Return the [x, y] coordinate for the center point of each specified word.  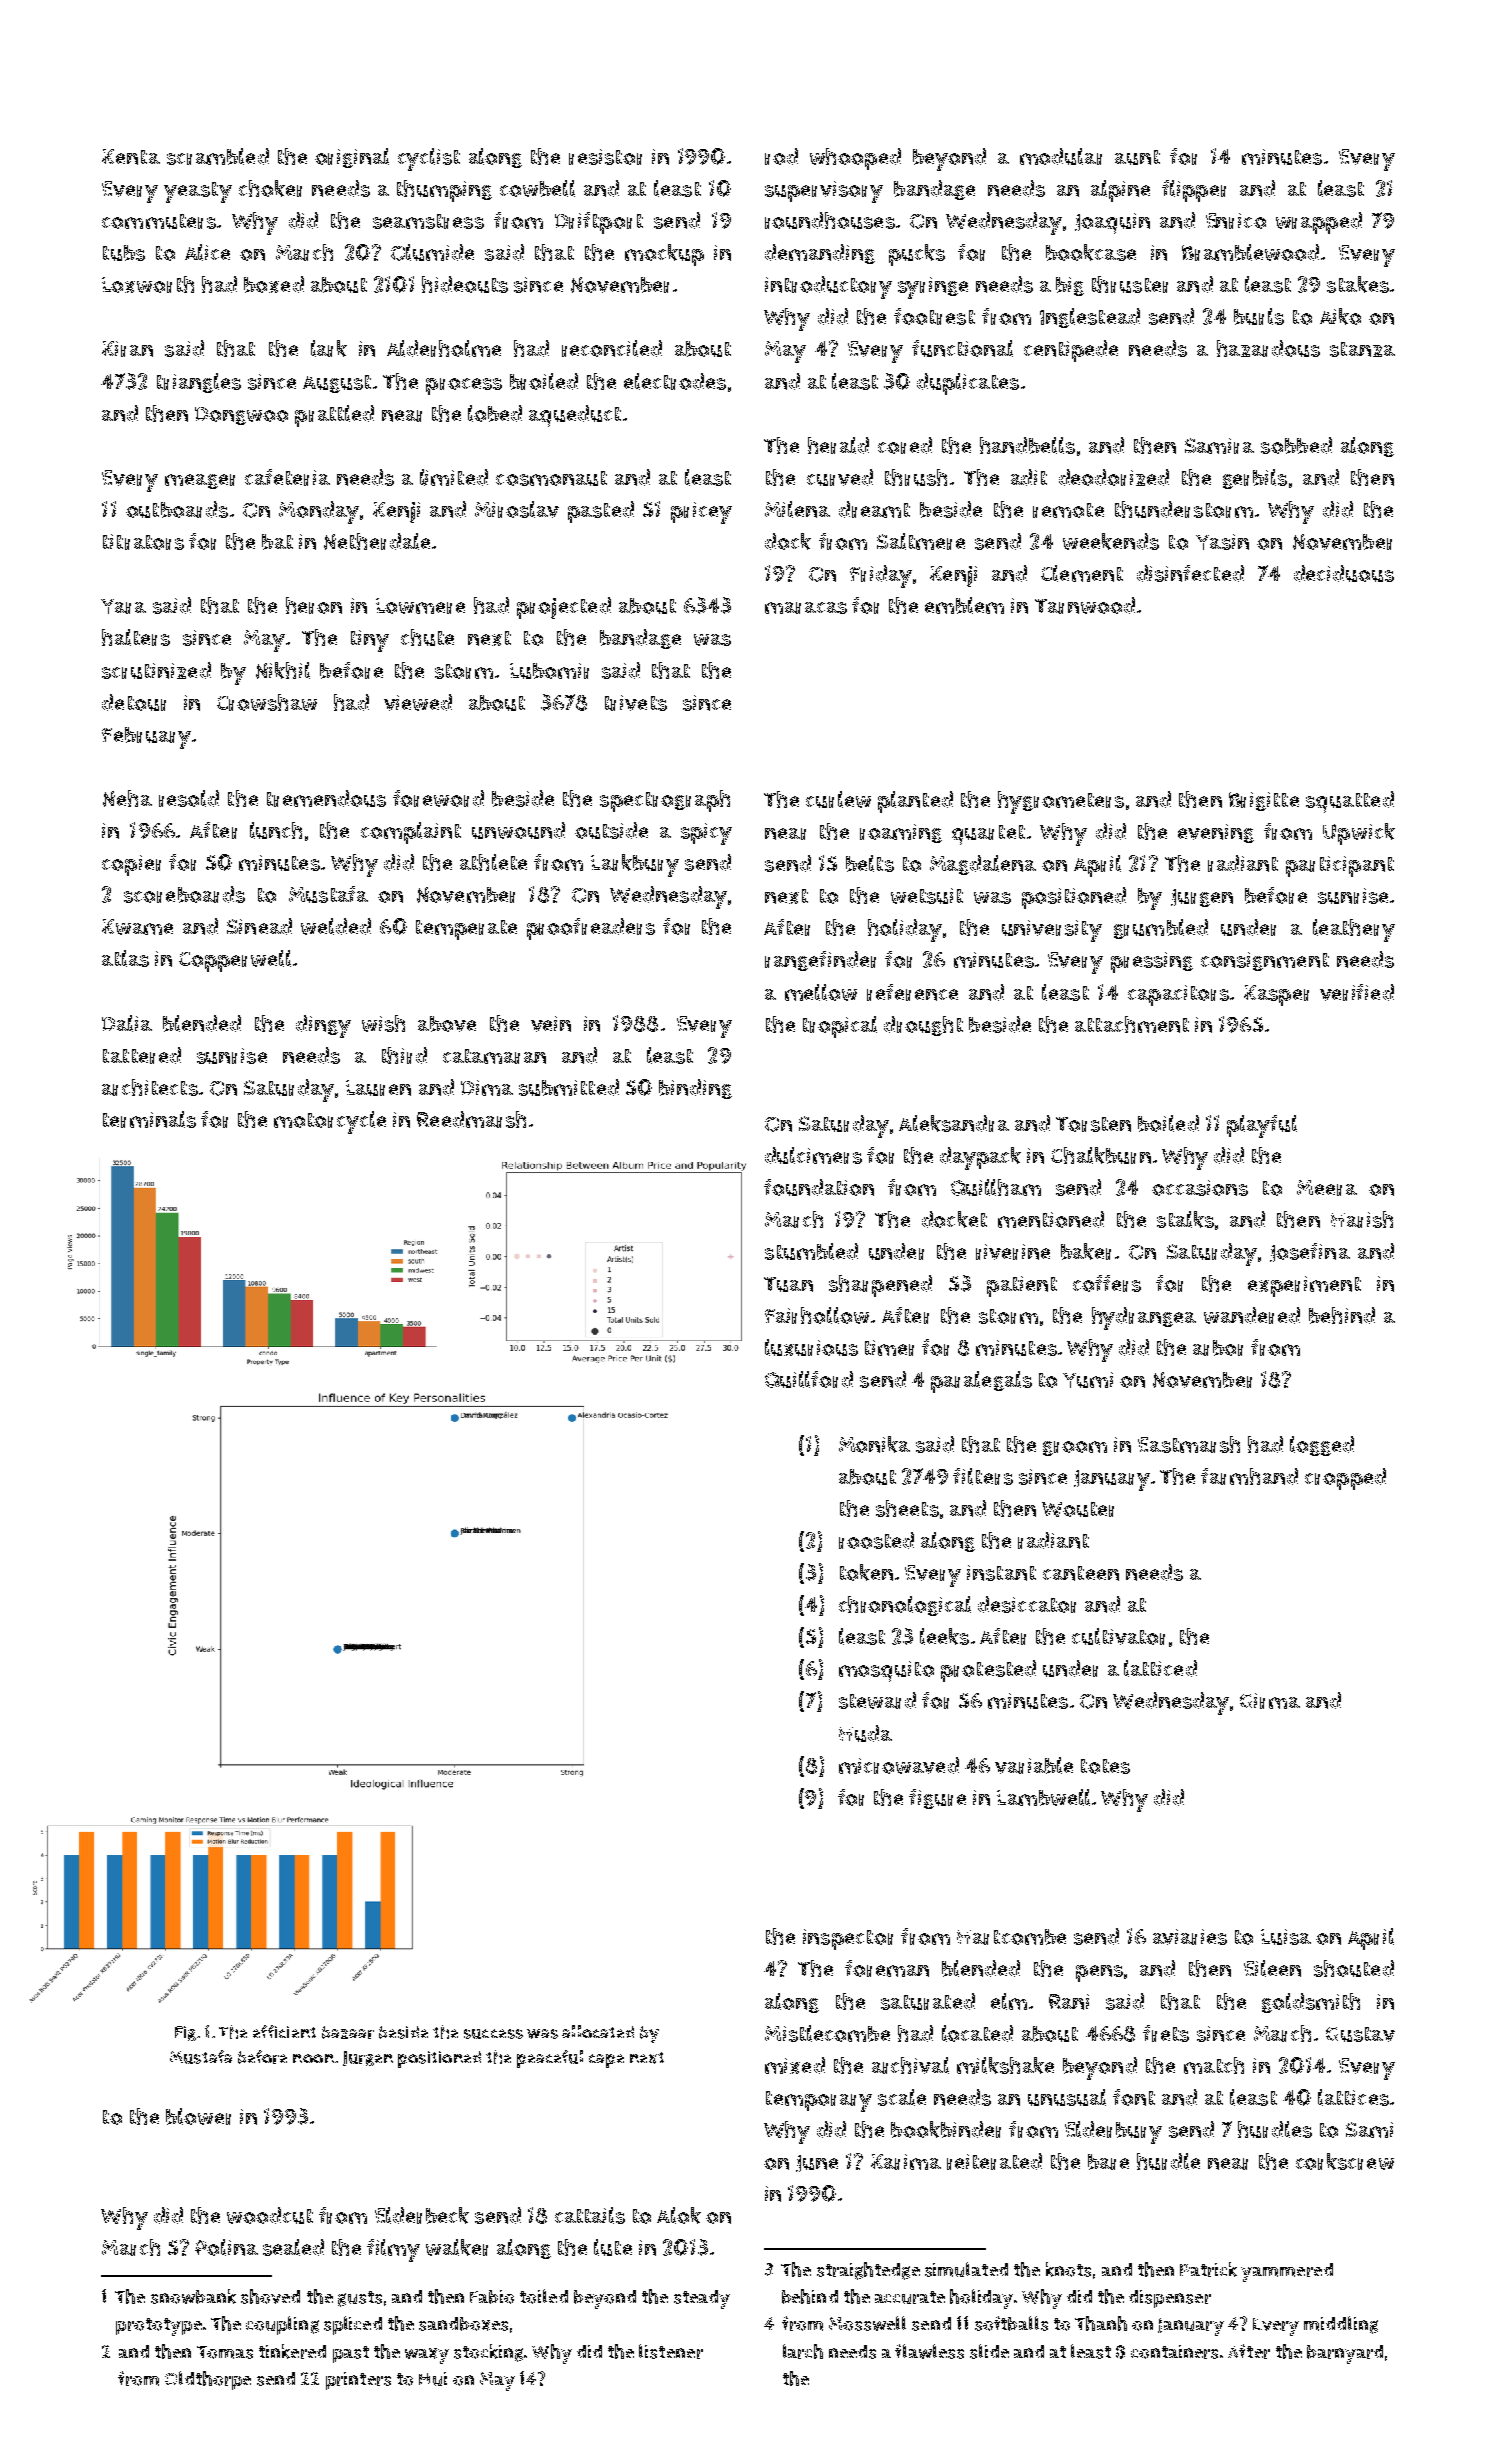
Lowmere [420, 606]
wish [383, 1023]
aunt [1137, 157]
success [493, 2034]
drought [923, 1026]
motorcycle [330, 1122]
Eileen [1272, 1968]
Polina [226, 2247]
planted [915, 802]
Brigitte [1264, 801]
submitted [569, 1087]
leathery [1354, 930]
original [352, 158]
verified [1357, 992]
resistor [605, 157]
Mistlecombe [827, 2033]
